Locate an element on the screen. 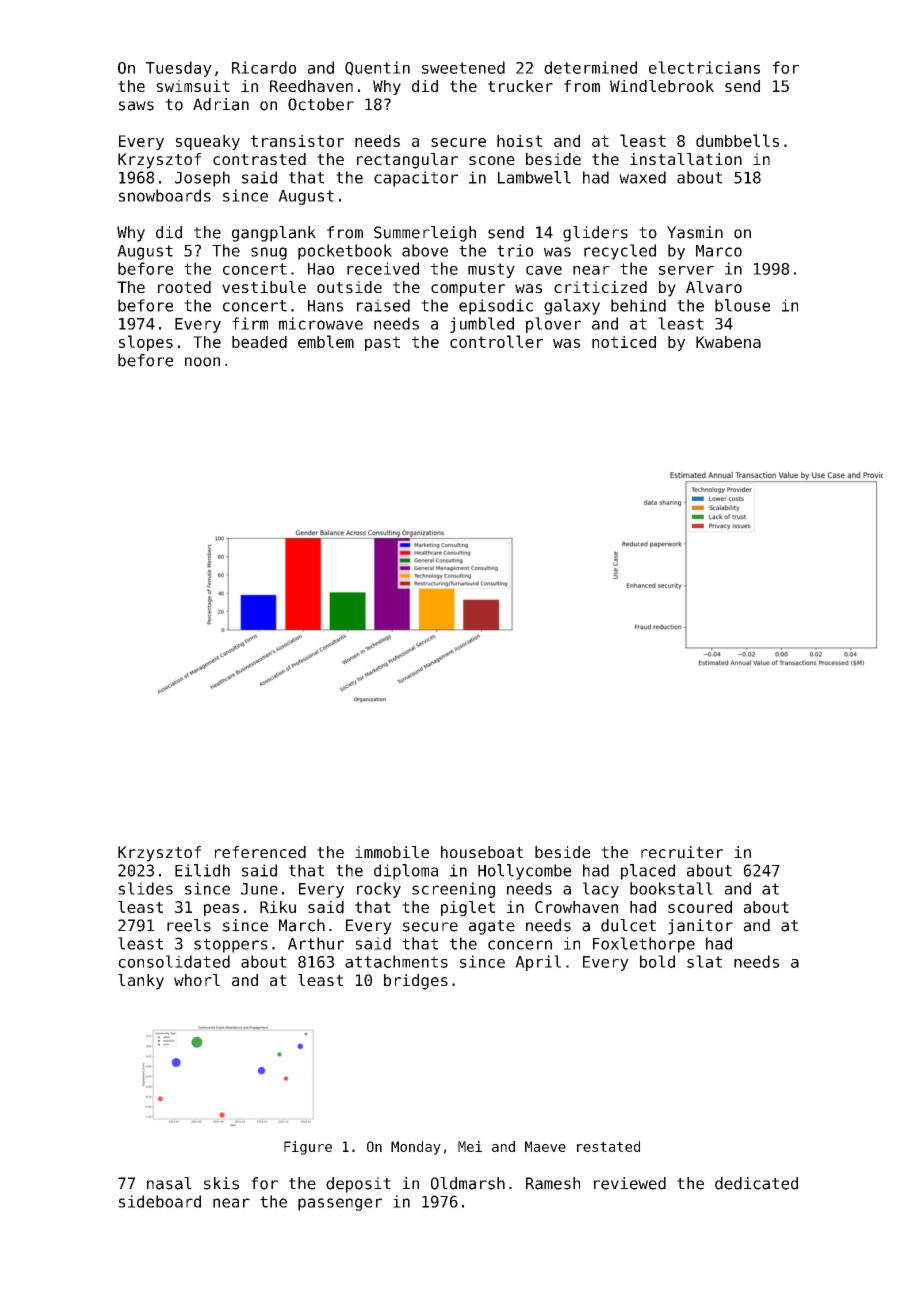 This screenshot has height=1314, width=924. electricians is located at coordinates (704, 67).
